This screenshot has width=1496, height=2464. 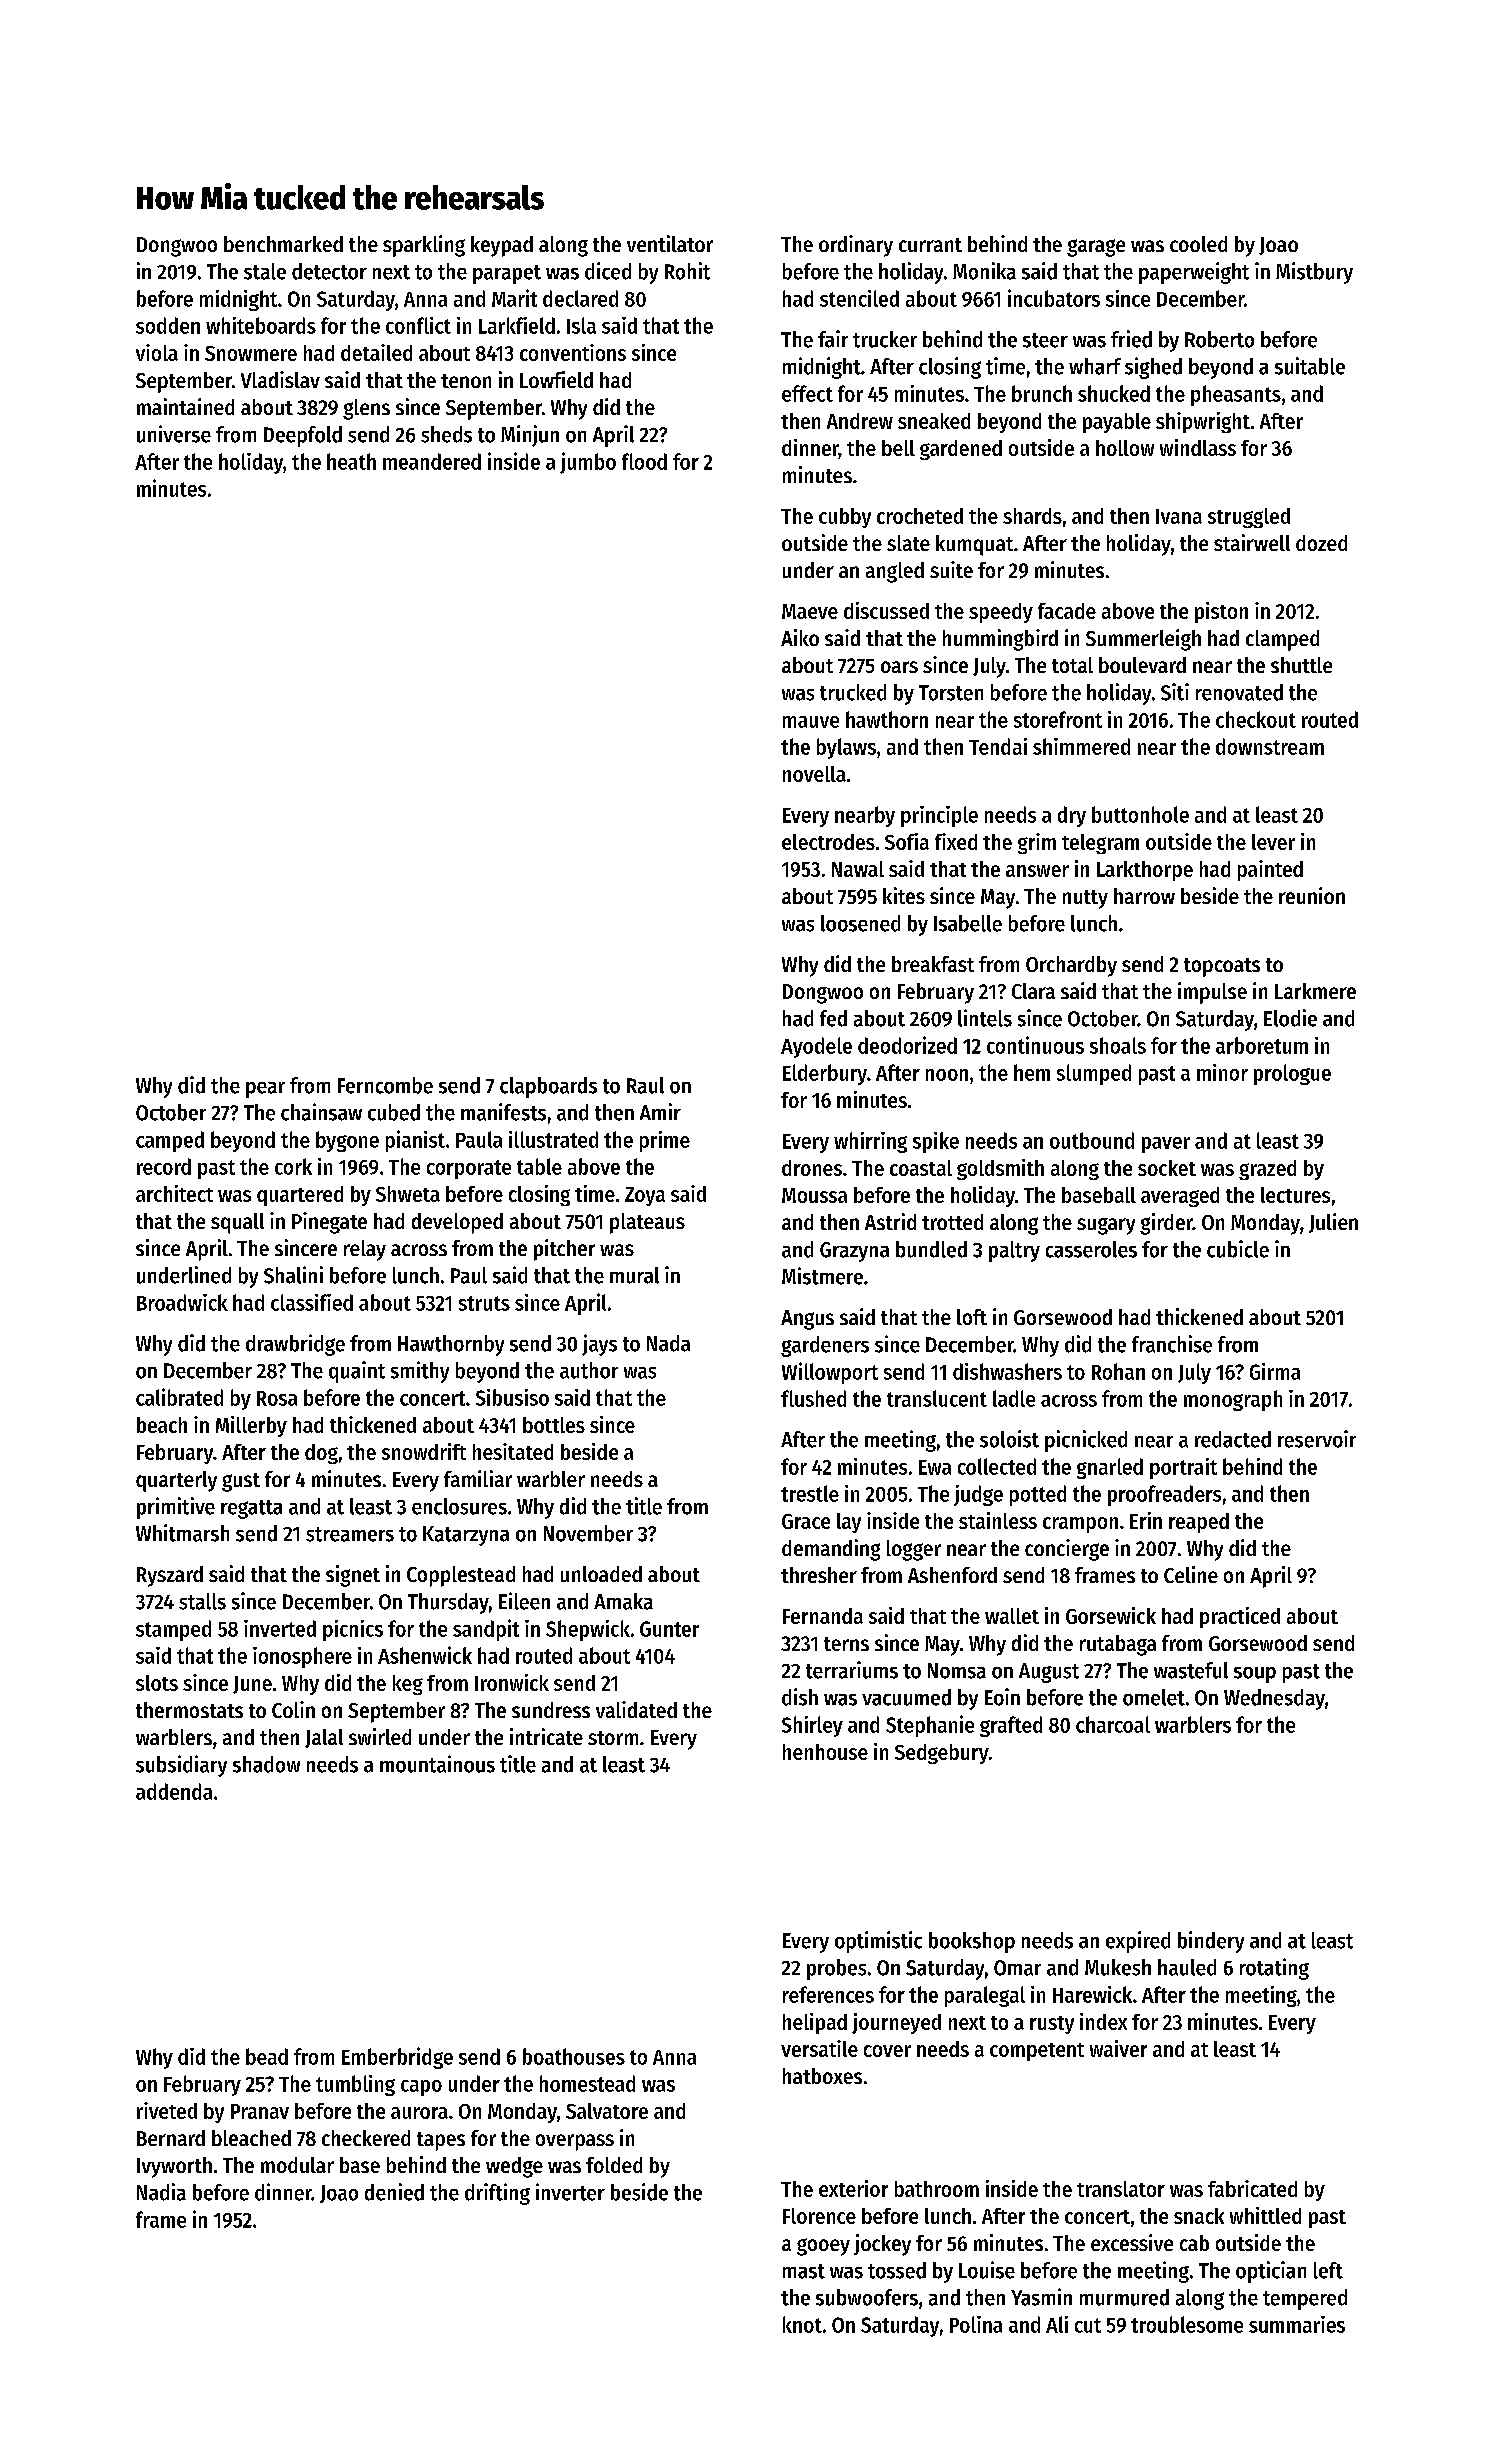 I want to click on troublesome, so click(x=1187, y=2324).
